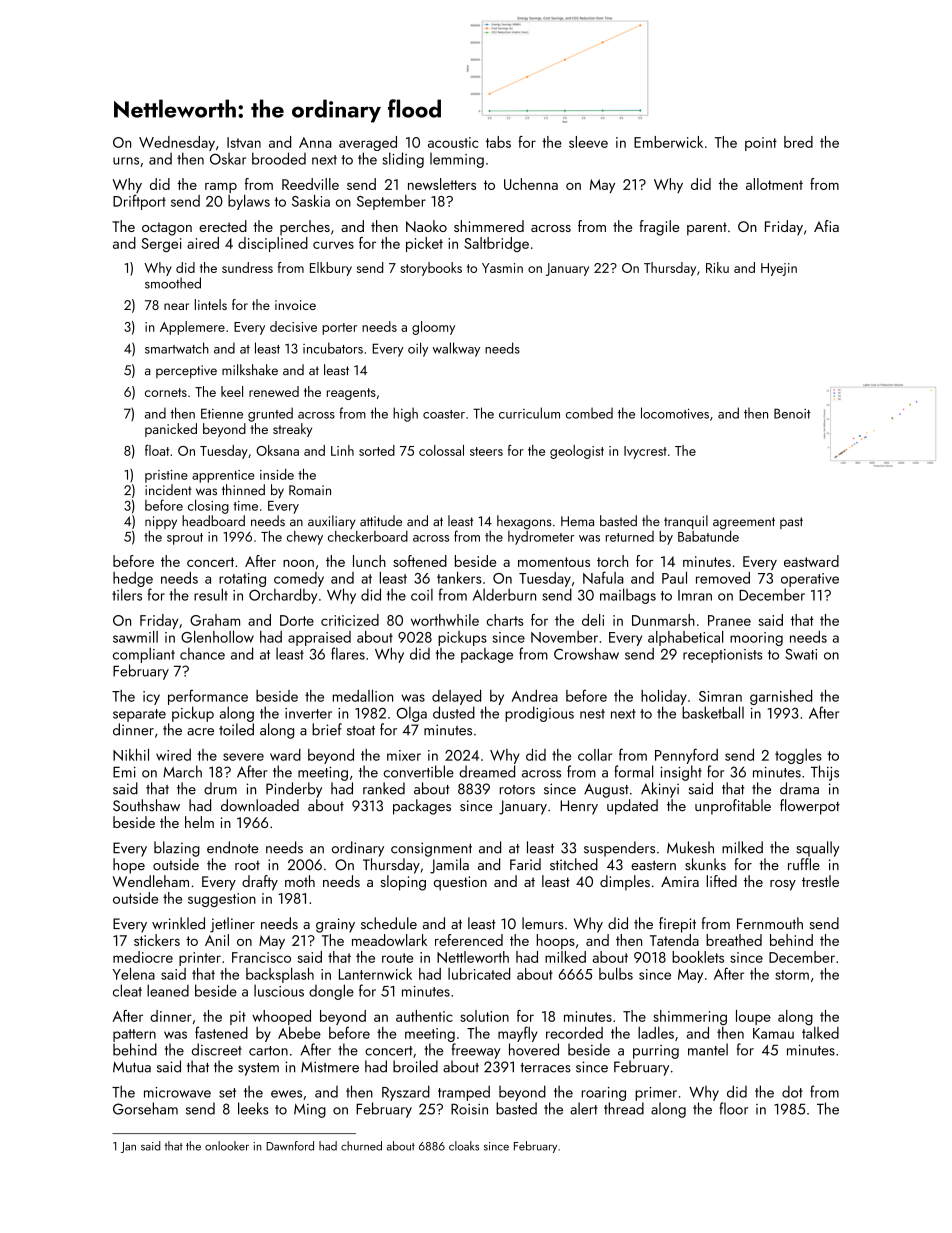  I want to click on smartwatch, so click(177, 348).
